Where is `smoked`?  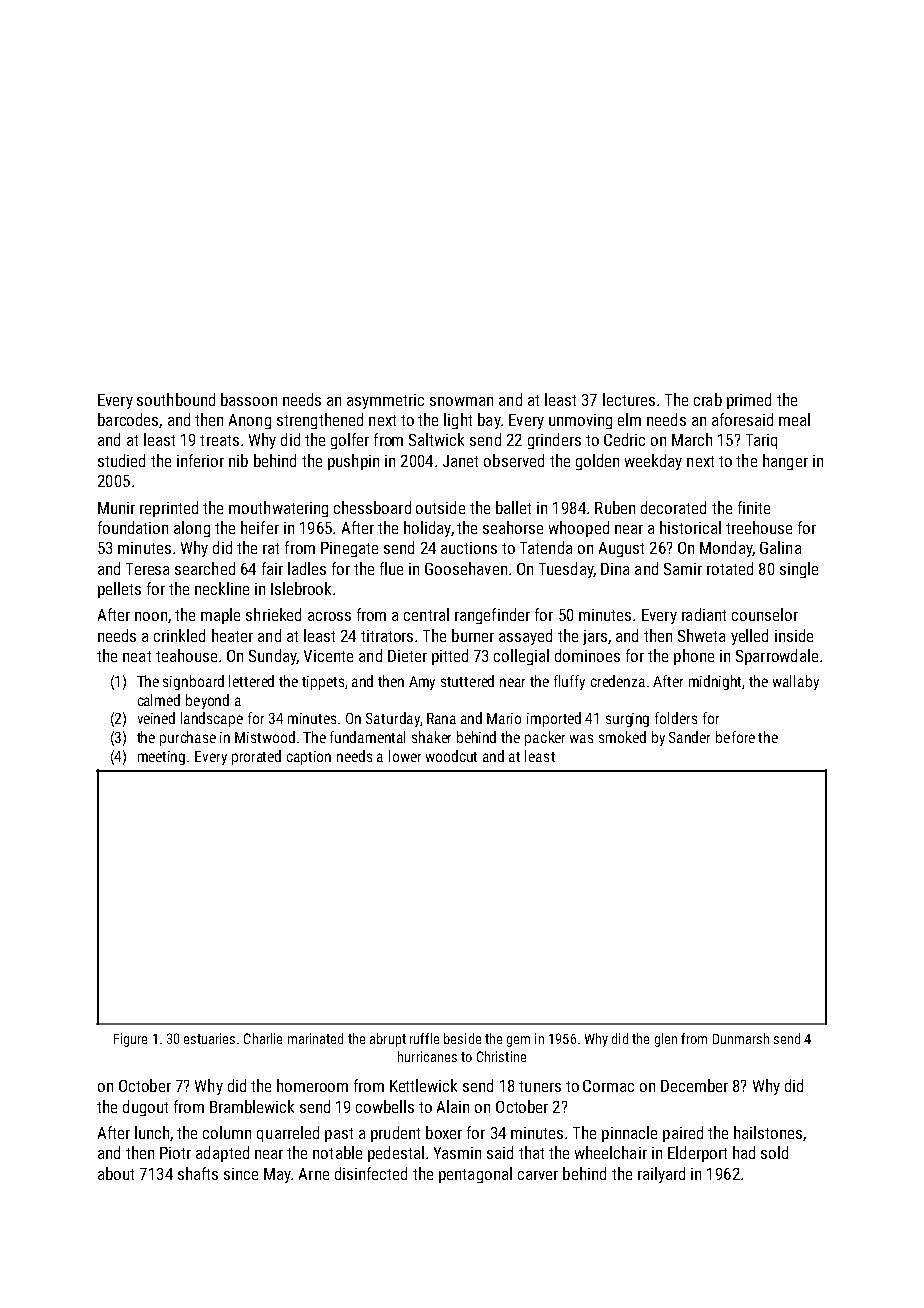
smoked is located at coordinates (622, 737).
